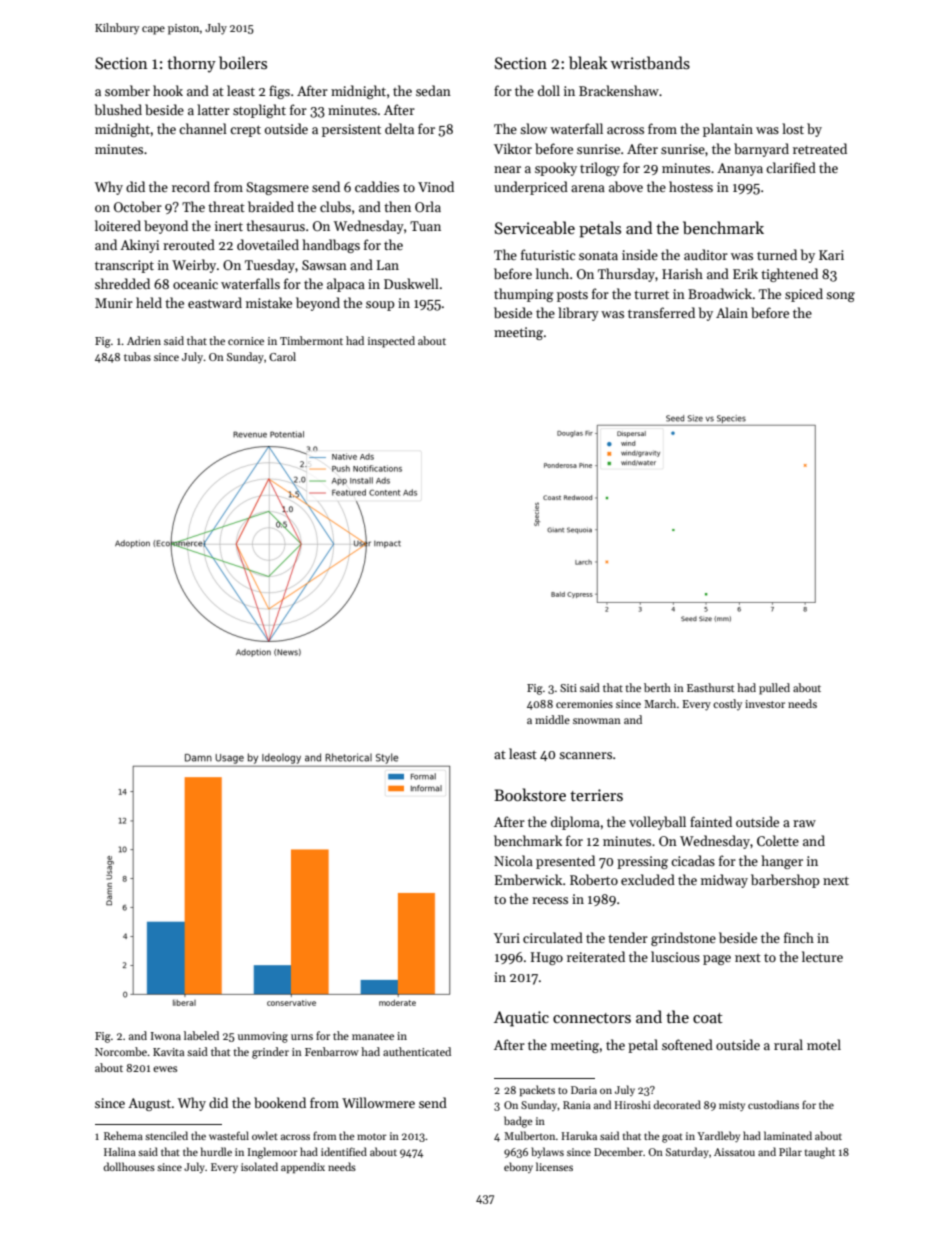  I want to click on berth, so click(657, 687).
